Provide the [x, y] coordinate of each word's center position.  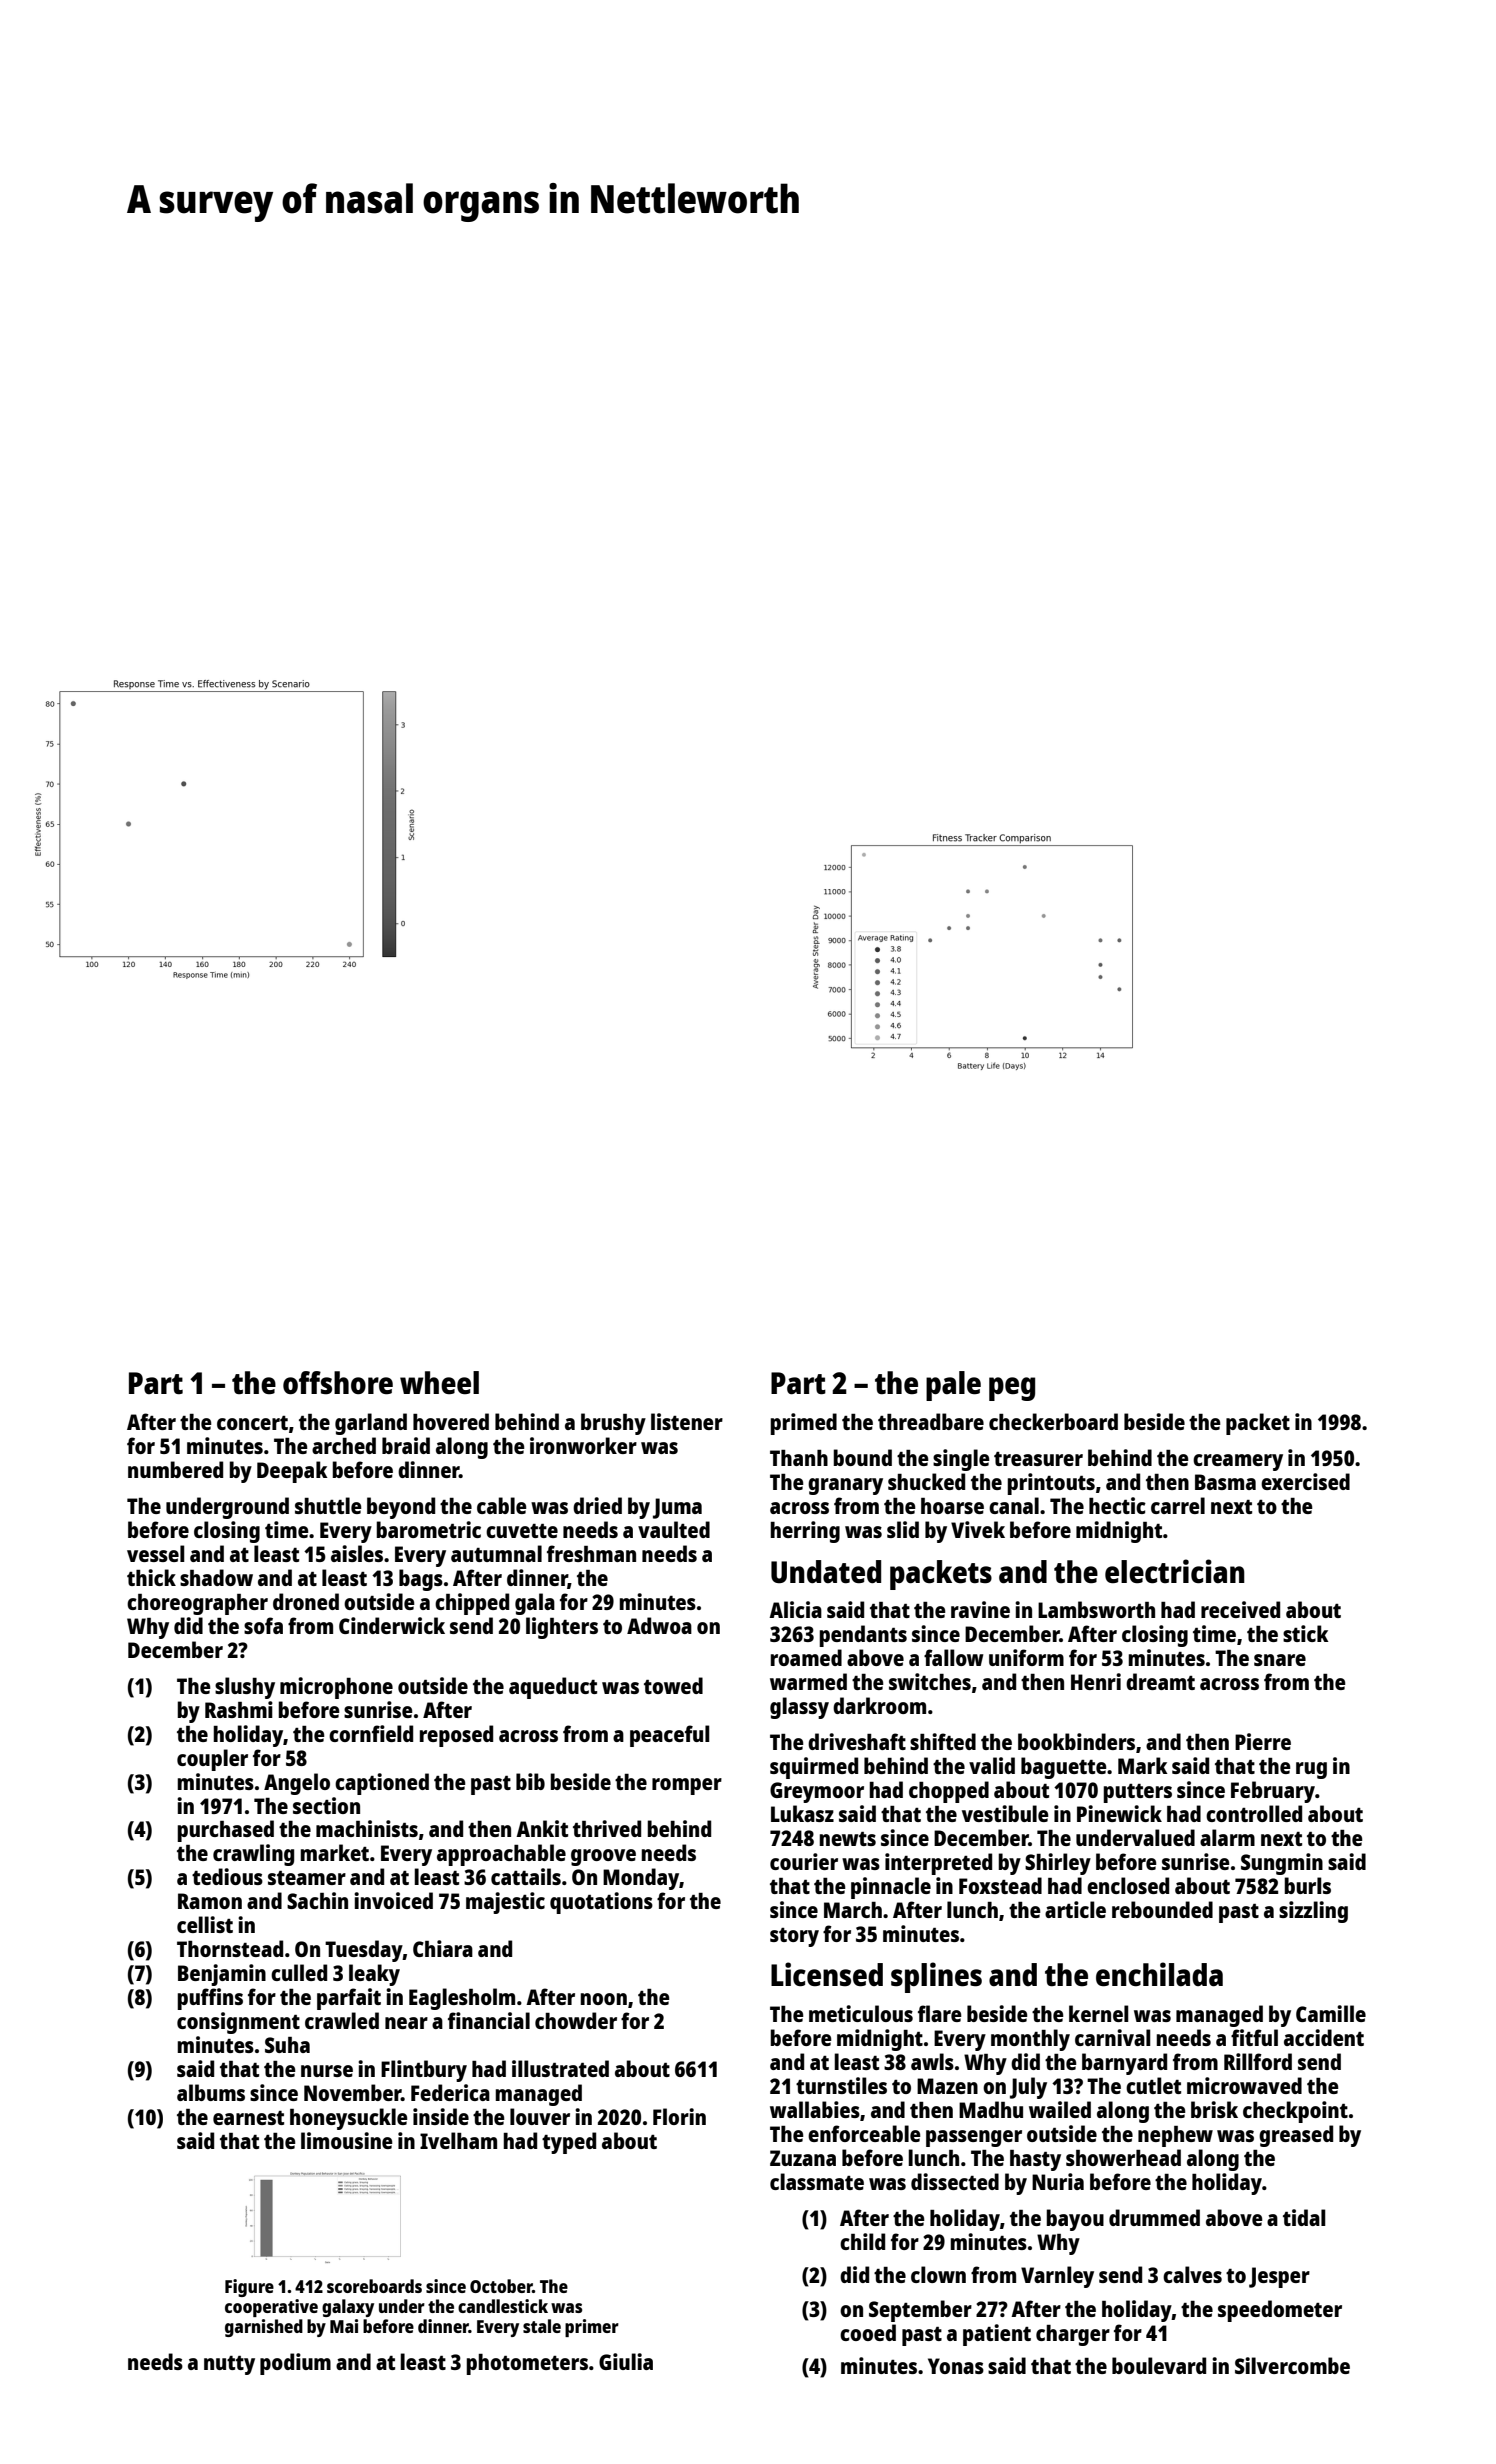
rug [1311, 1770]
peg [1012, 1389]
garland [371, 1424]
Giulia [626, 2361]
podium [295, 2364]
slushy [245, 1688]
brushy [613, 1424]
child [862, 2241]
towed [673, 1685]
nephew [1175, 2136]
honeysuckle [349, 2119]
